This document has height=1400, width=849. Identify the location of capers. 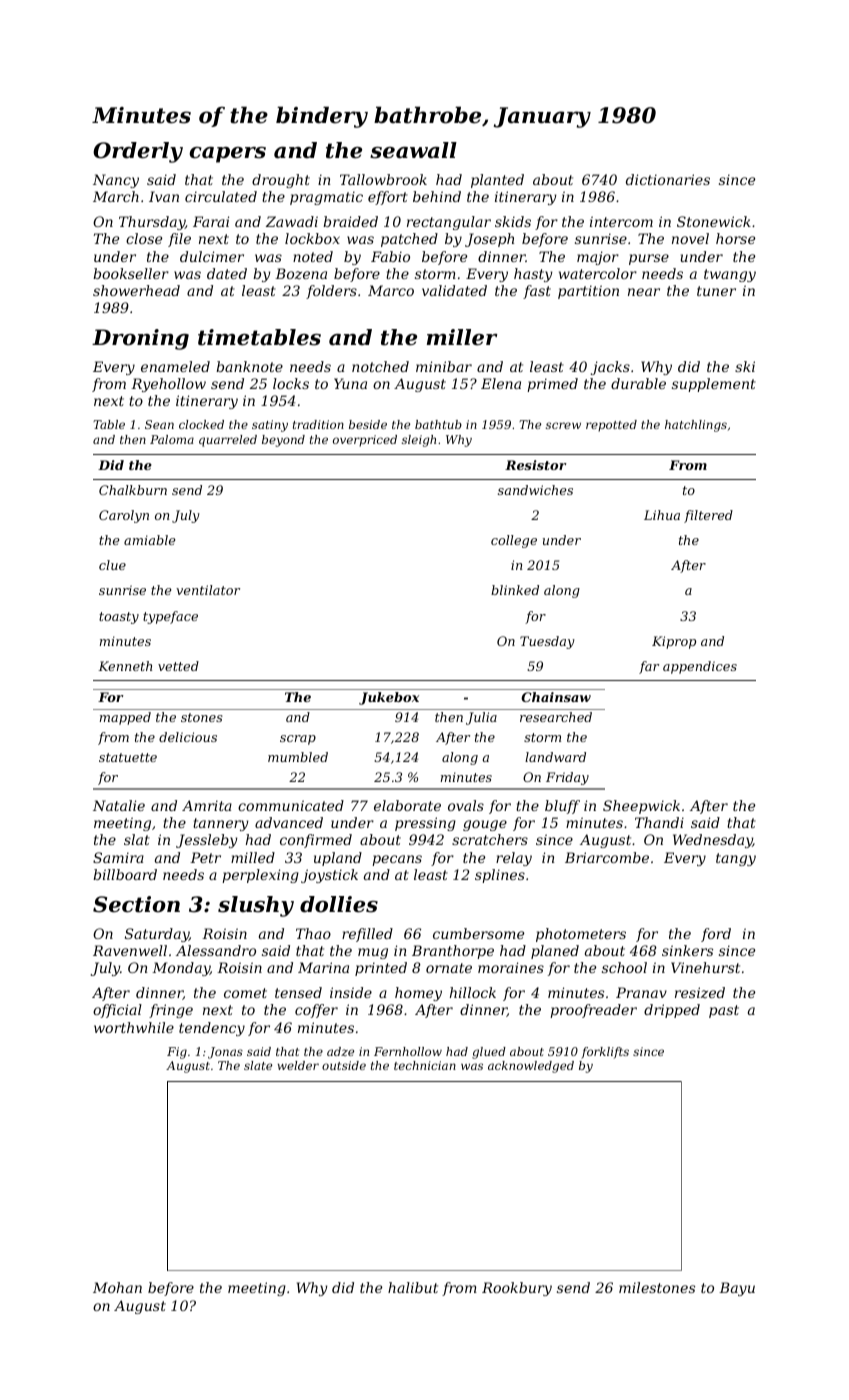
(228, 155).
